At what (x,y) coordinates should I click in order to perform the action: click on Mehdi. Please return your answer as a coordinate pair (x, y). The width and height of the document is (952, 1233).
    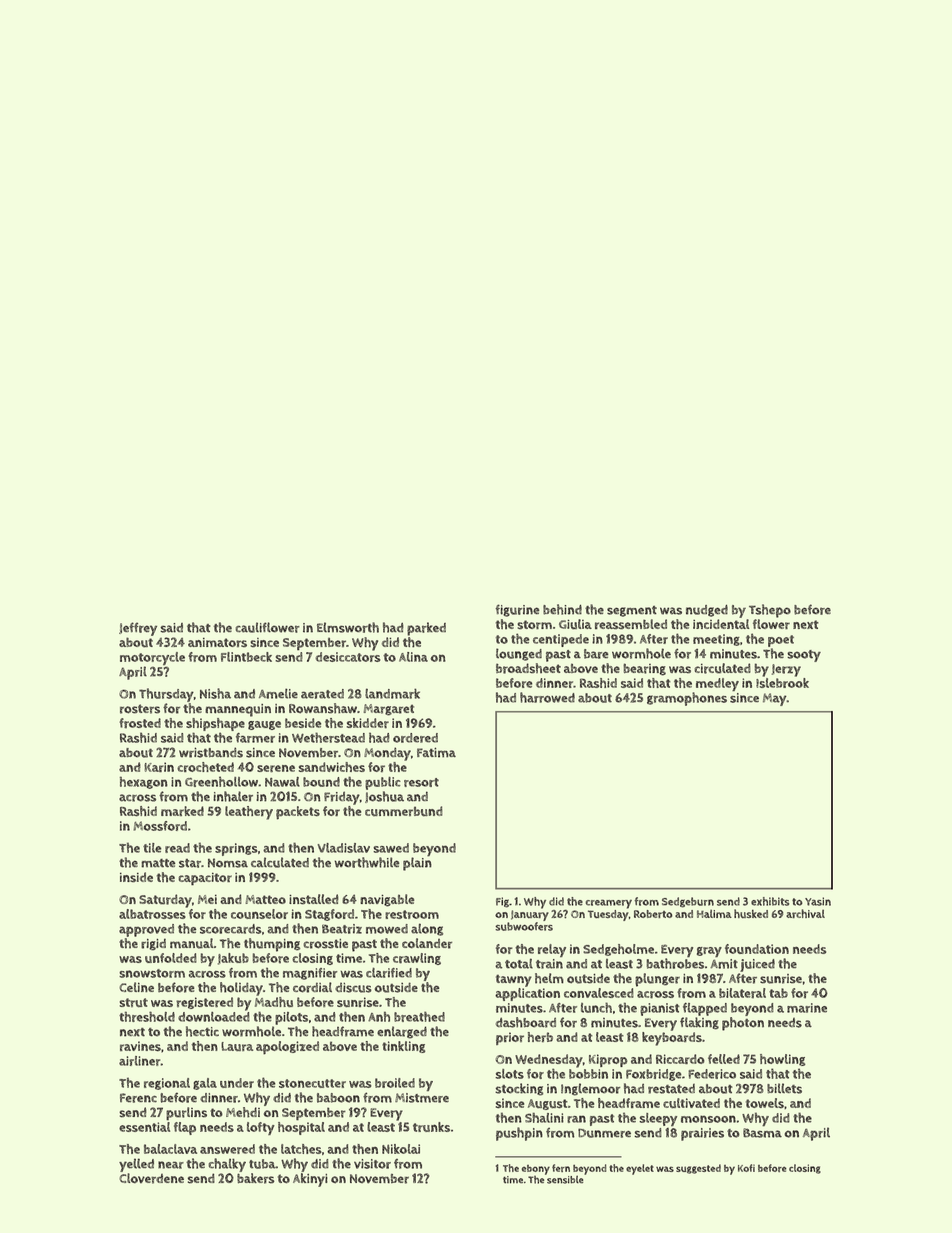
    Looking at the image, I should click on (243, 1112).
